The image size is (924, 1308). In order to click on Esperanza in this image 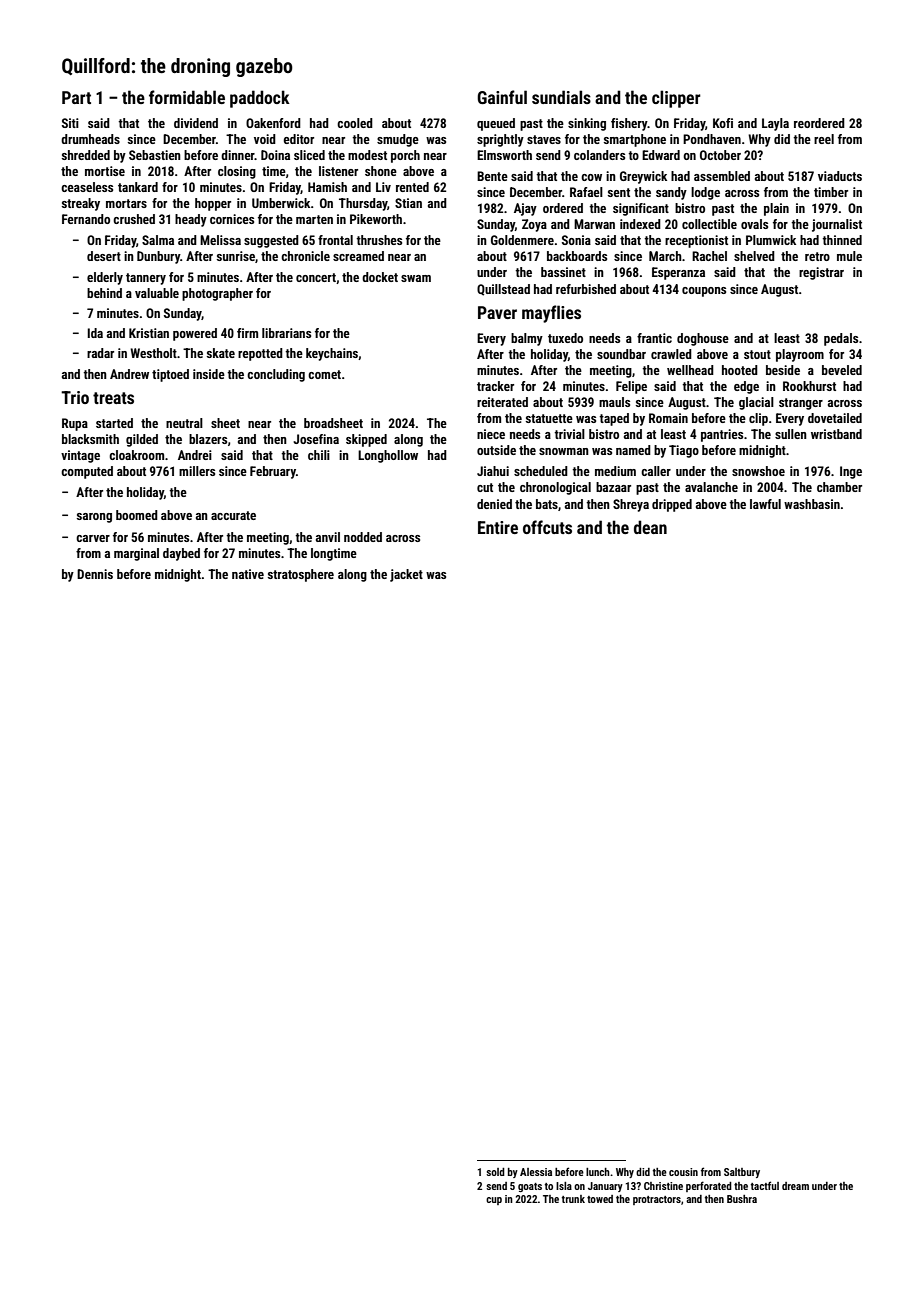, I will do `click(678, 273)`.
